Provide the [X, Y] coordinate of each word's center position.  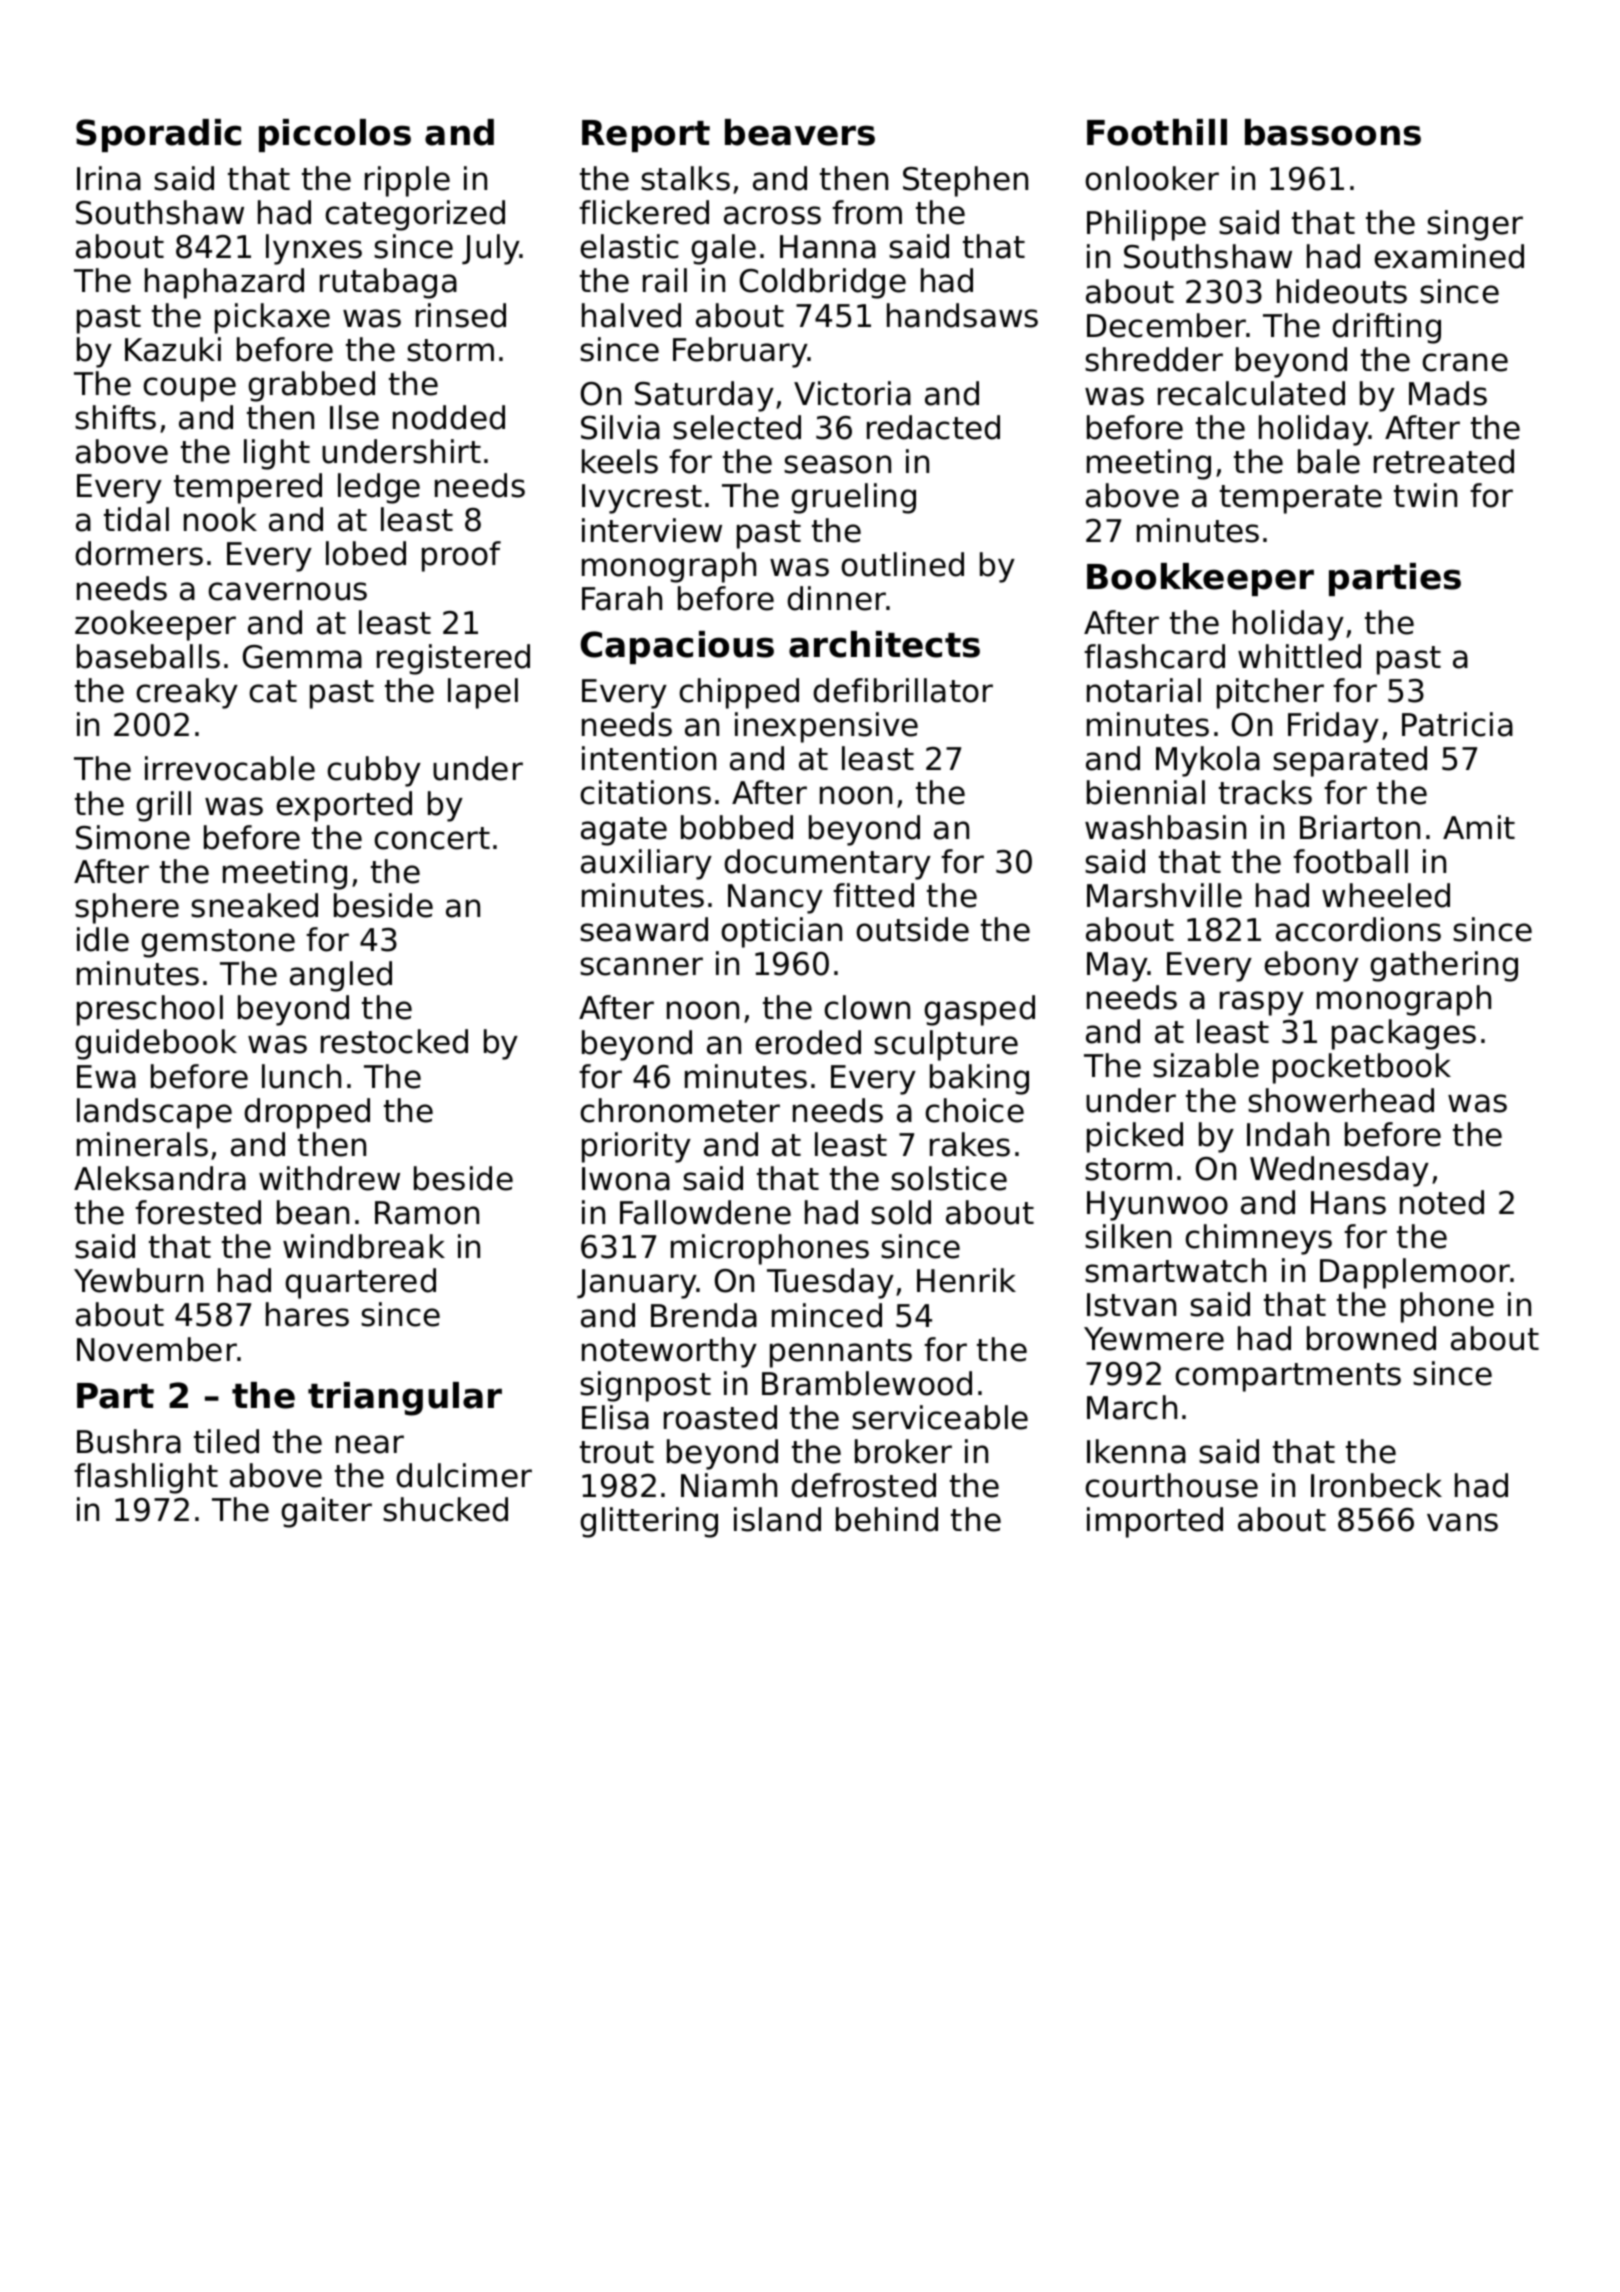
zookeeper [155, 625]
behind [887, 1519]
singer [1475, 225]
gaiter [326, 1512]
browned [1371, 1338]
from [867, 212]
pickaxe [272, 318]
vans [1462, 1522]
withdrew [329, 1178]
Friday [1333, 727]
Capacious [677, 647]
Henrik [966, 1280]
